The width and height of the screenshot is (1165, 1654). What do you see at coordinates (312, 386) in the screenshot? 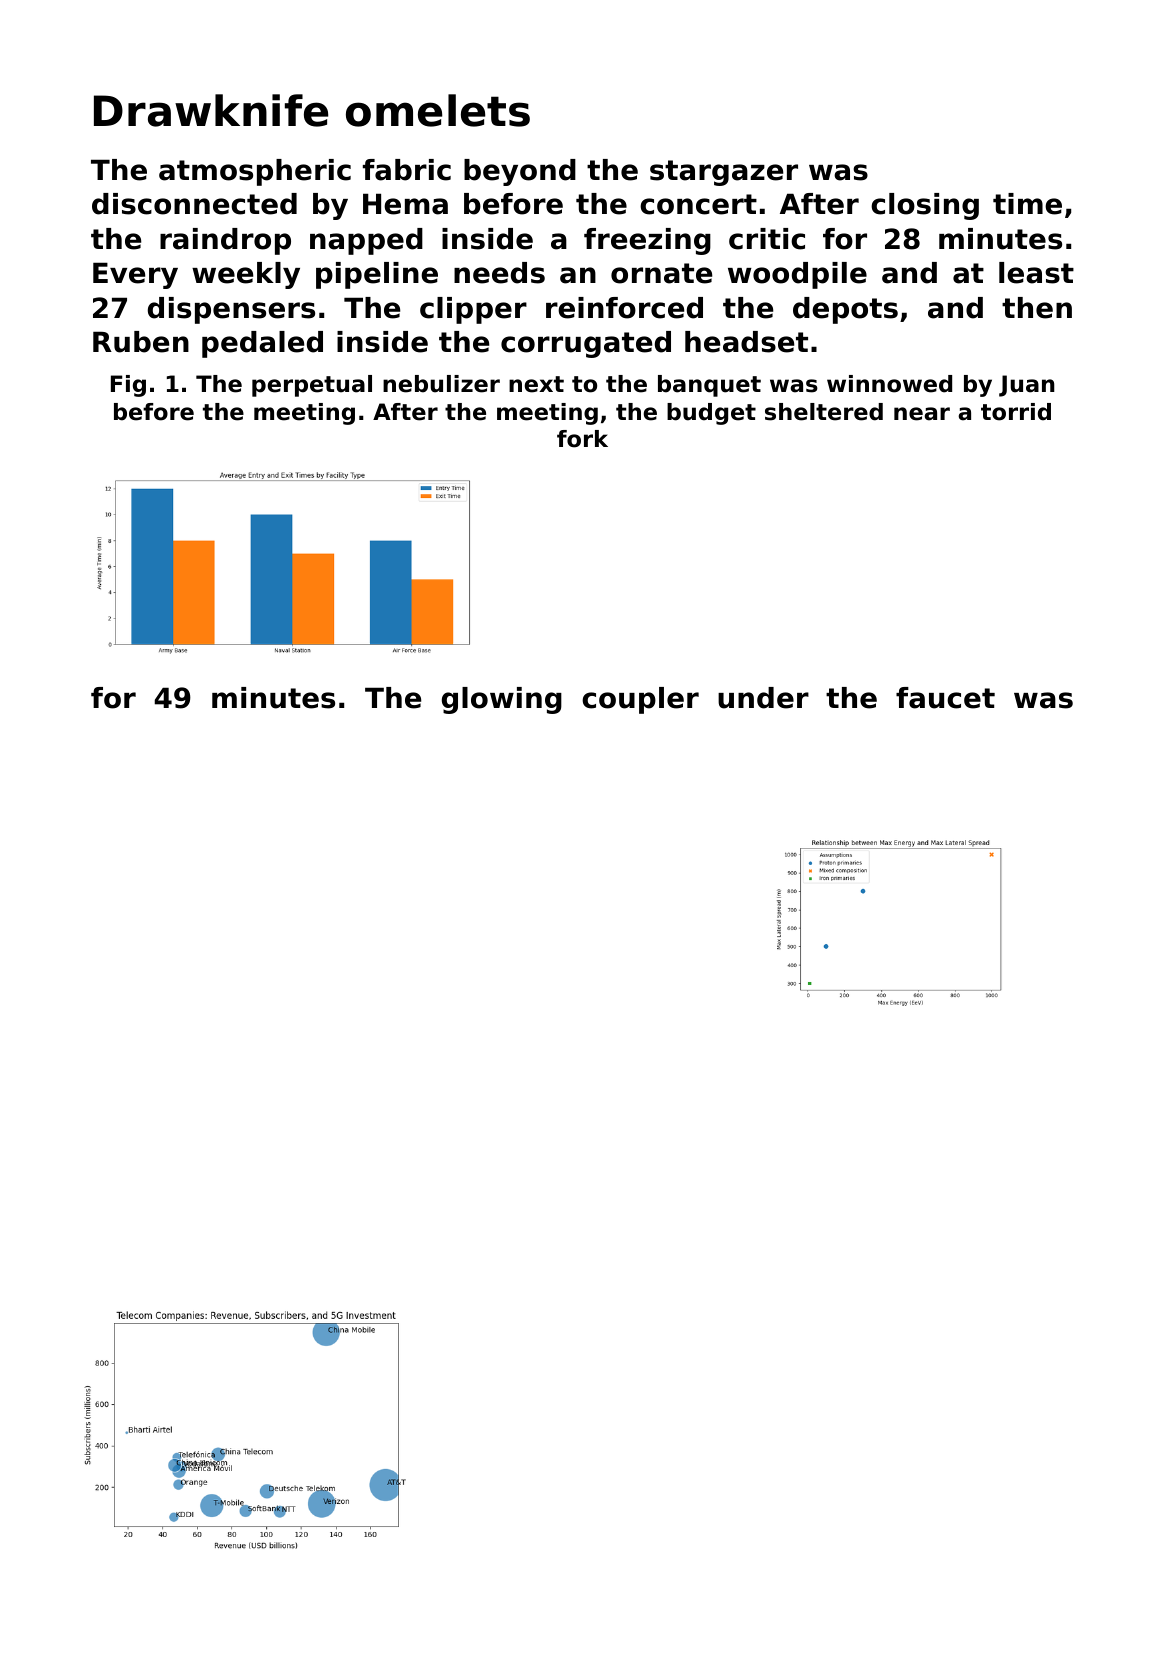
I see `perpetual` at bounding box center [312, 386].
